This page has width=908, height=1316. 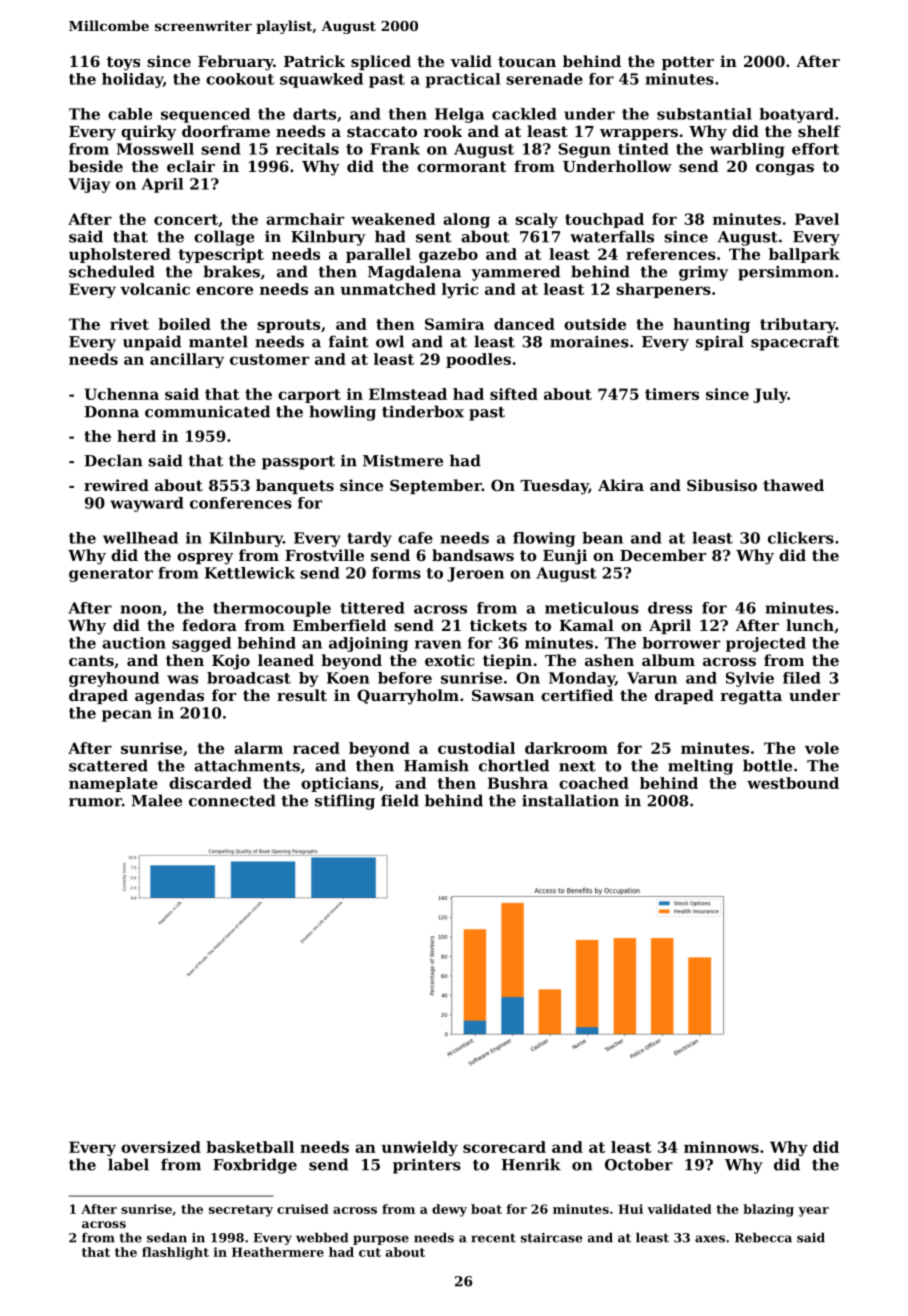 What do you see at coordinates (130, 114) in the page?
I see `cable` at bounding box center [130, 114].
